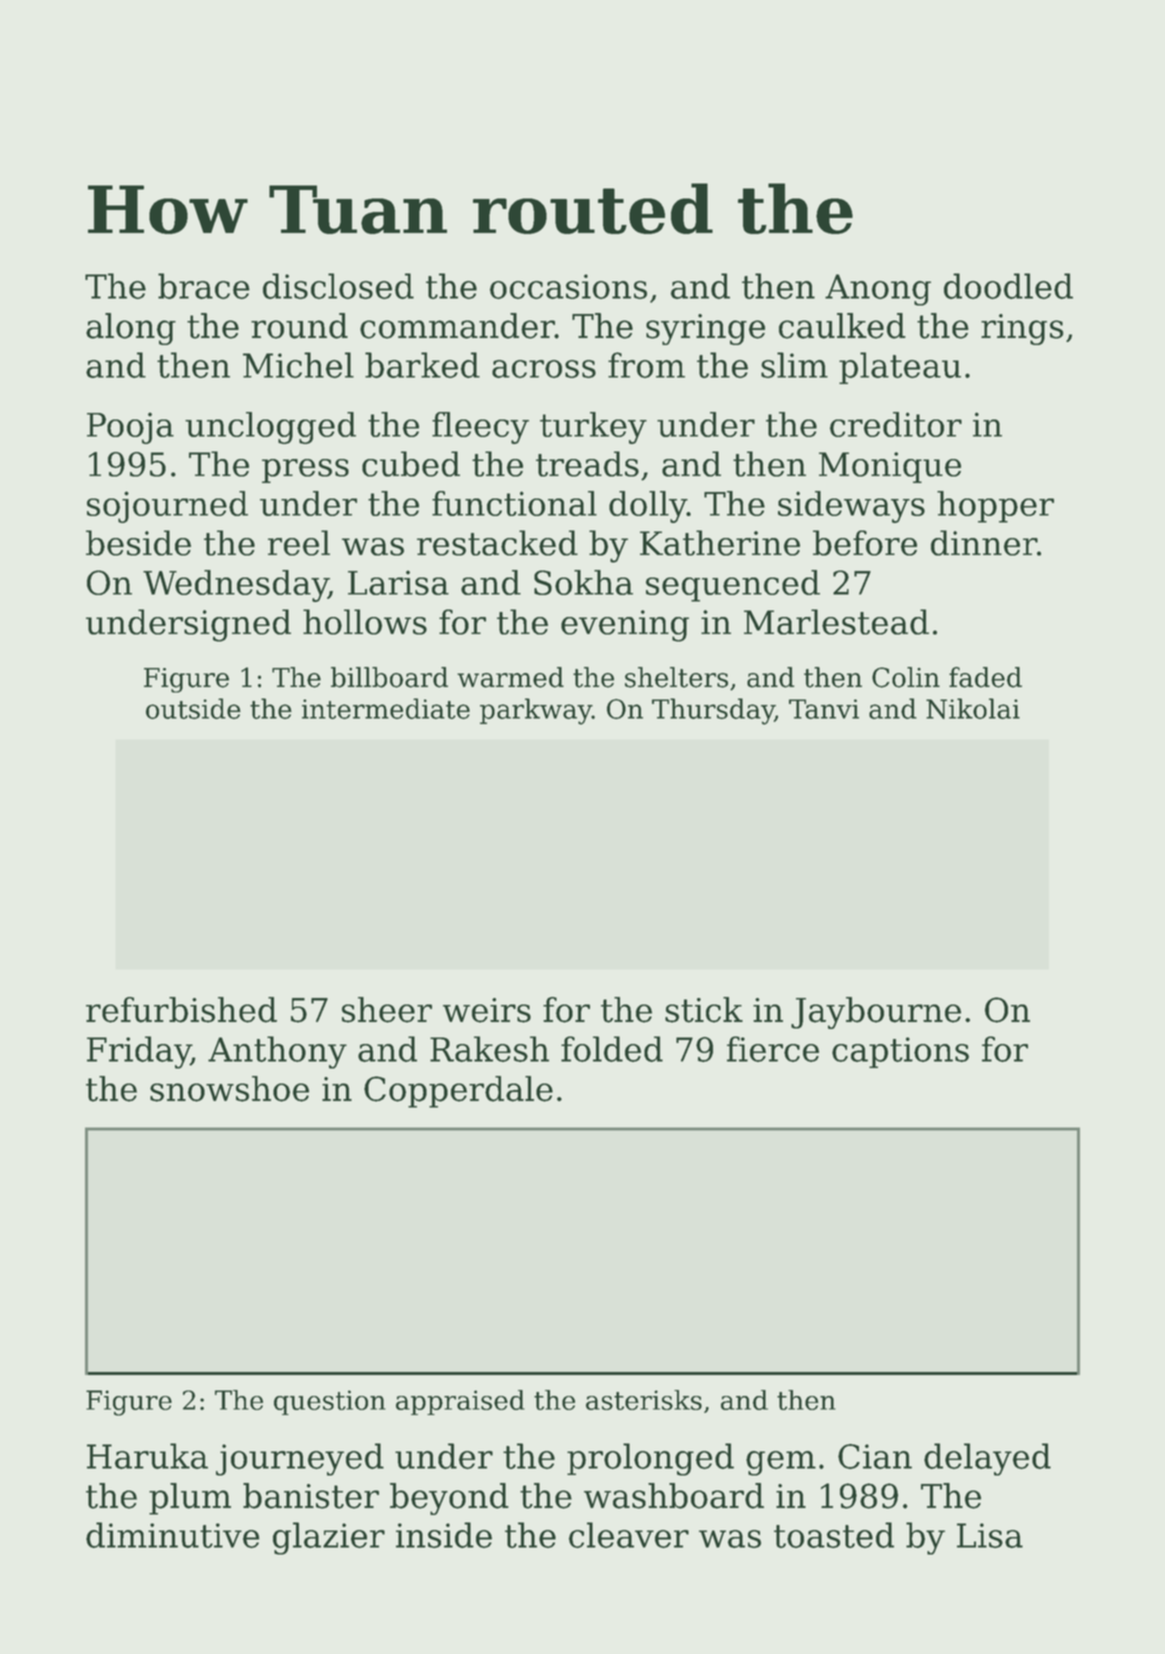 The height and width of the image is (1654, 1165). I want to click on fierce, so click(773, 1049).
